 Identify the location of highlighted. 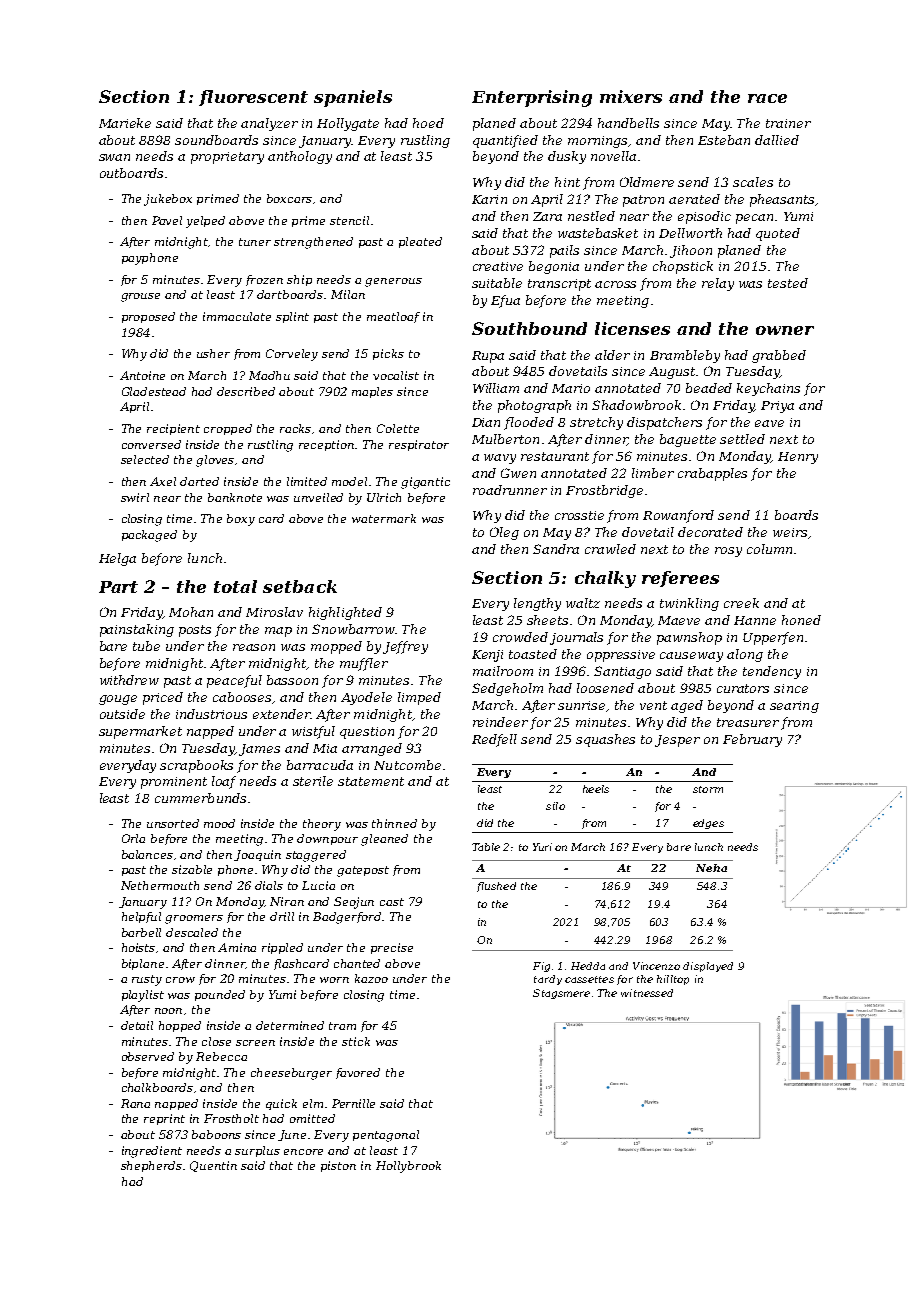
(345, 613).
